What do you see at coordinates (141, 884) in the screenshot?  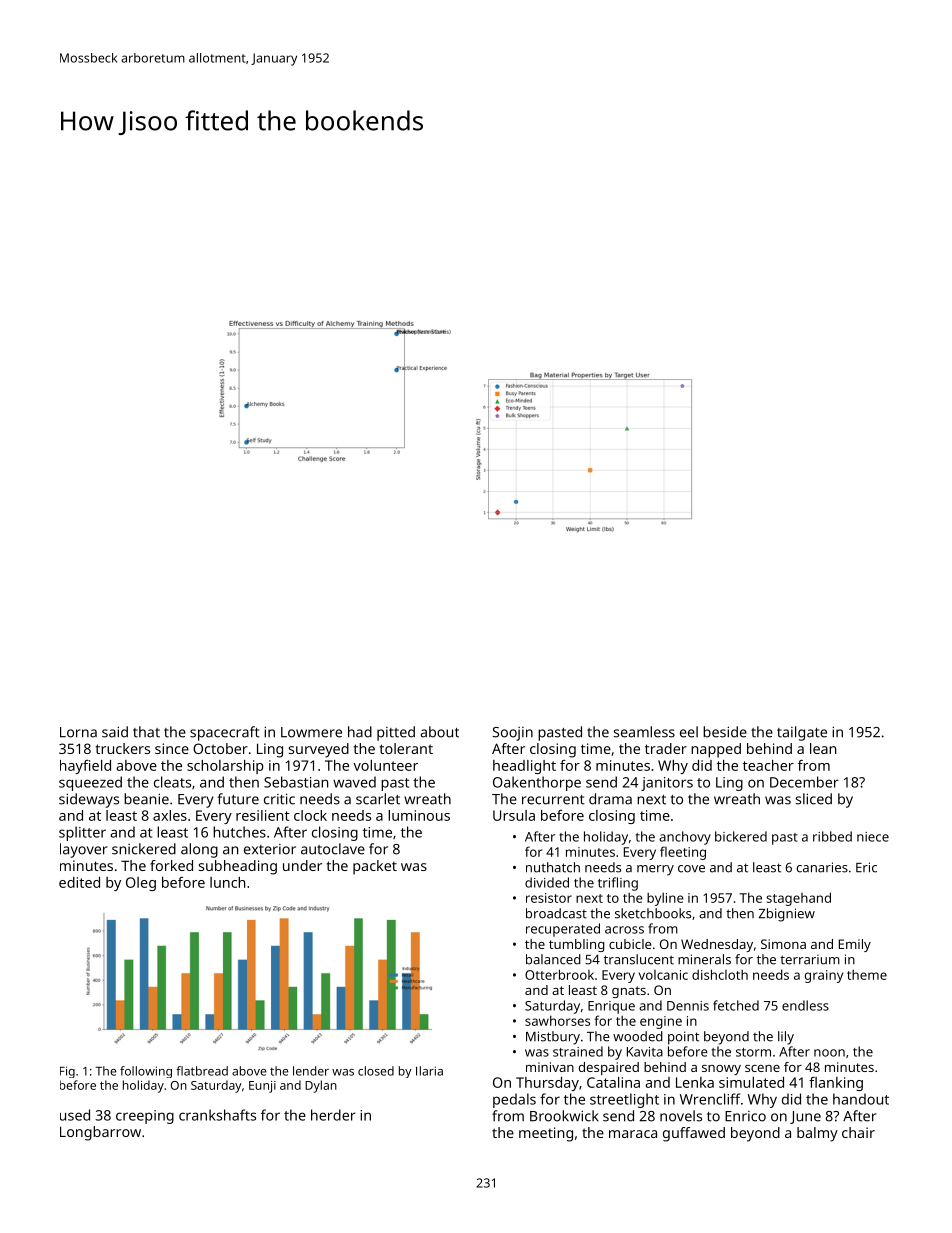 I see `Oleg` at bounding box center [141, 884].
